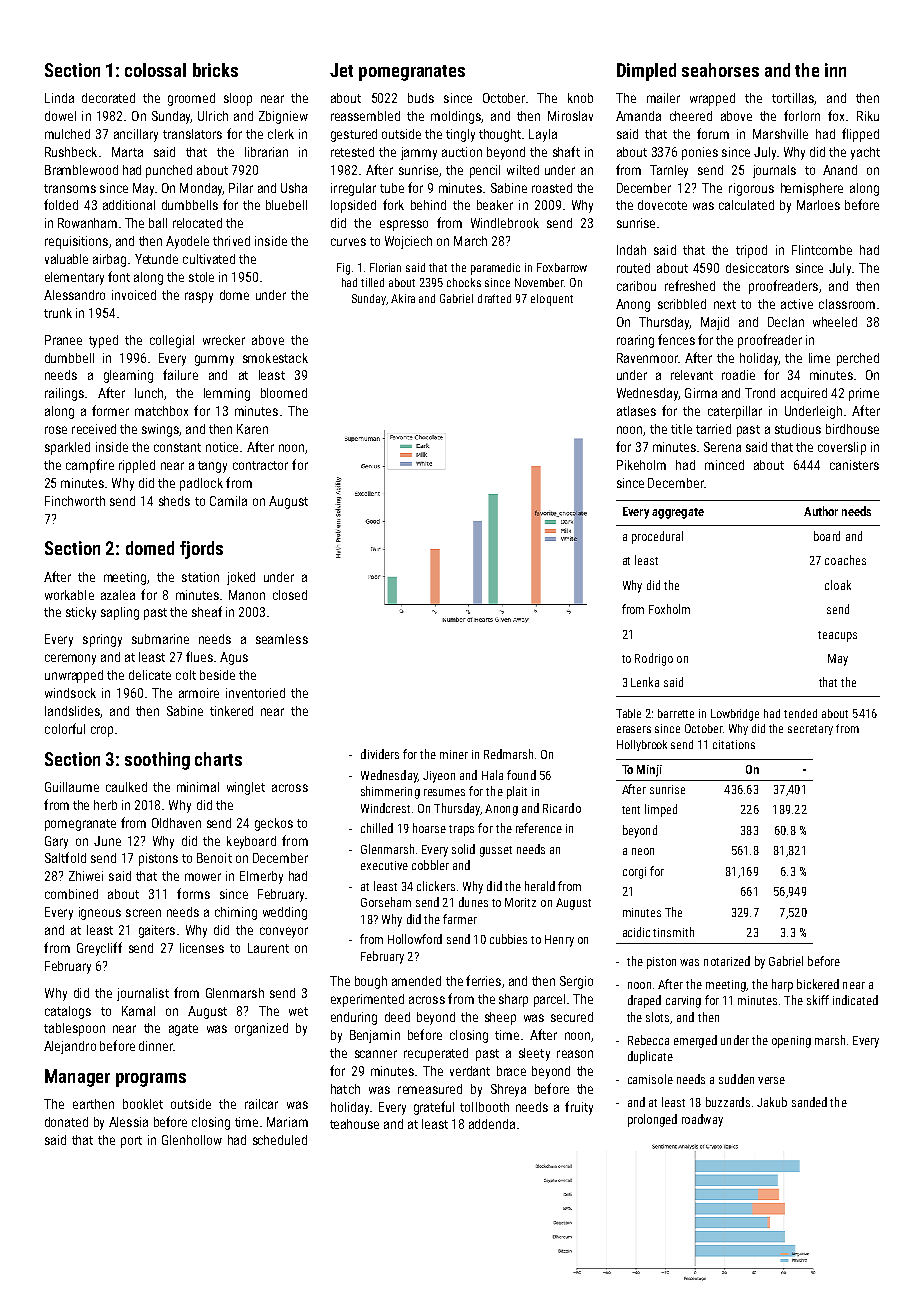  I want to click on Girma, so click(701, 393).
